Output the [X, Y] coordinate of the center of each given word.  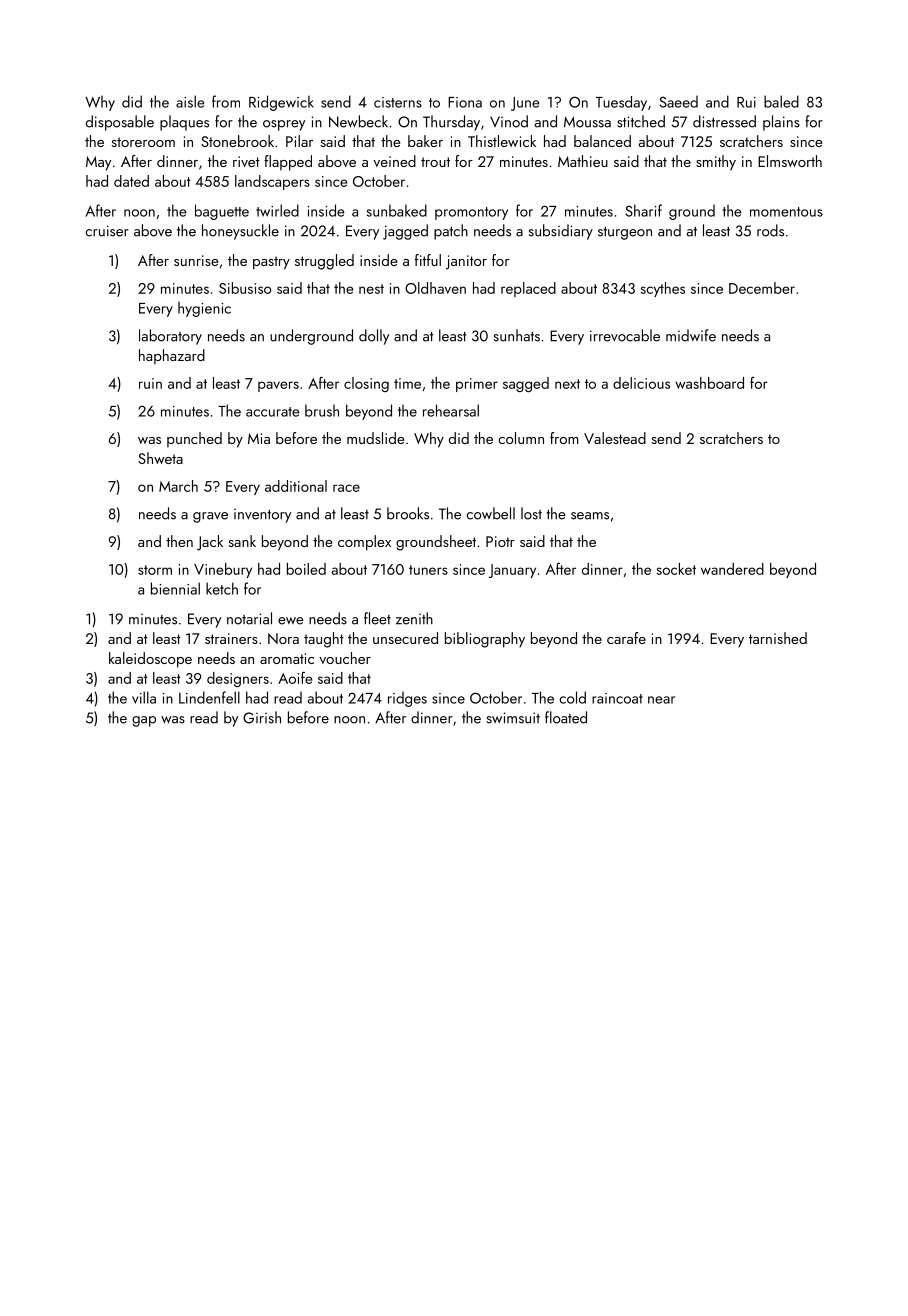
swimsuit [513, 718]
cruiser [107, 231]
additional [296, 486]
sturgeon [625, 233]
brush [322, 410]
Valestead [615, 438]
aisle [190, 101]
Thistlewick [502, 141]
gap [144, 721]
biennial [175, 588]
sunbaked [397, 210]
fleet [377, 618]
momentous [786, 212]
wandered [732, 569]
